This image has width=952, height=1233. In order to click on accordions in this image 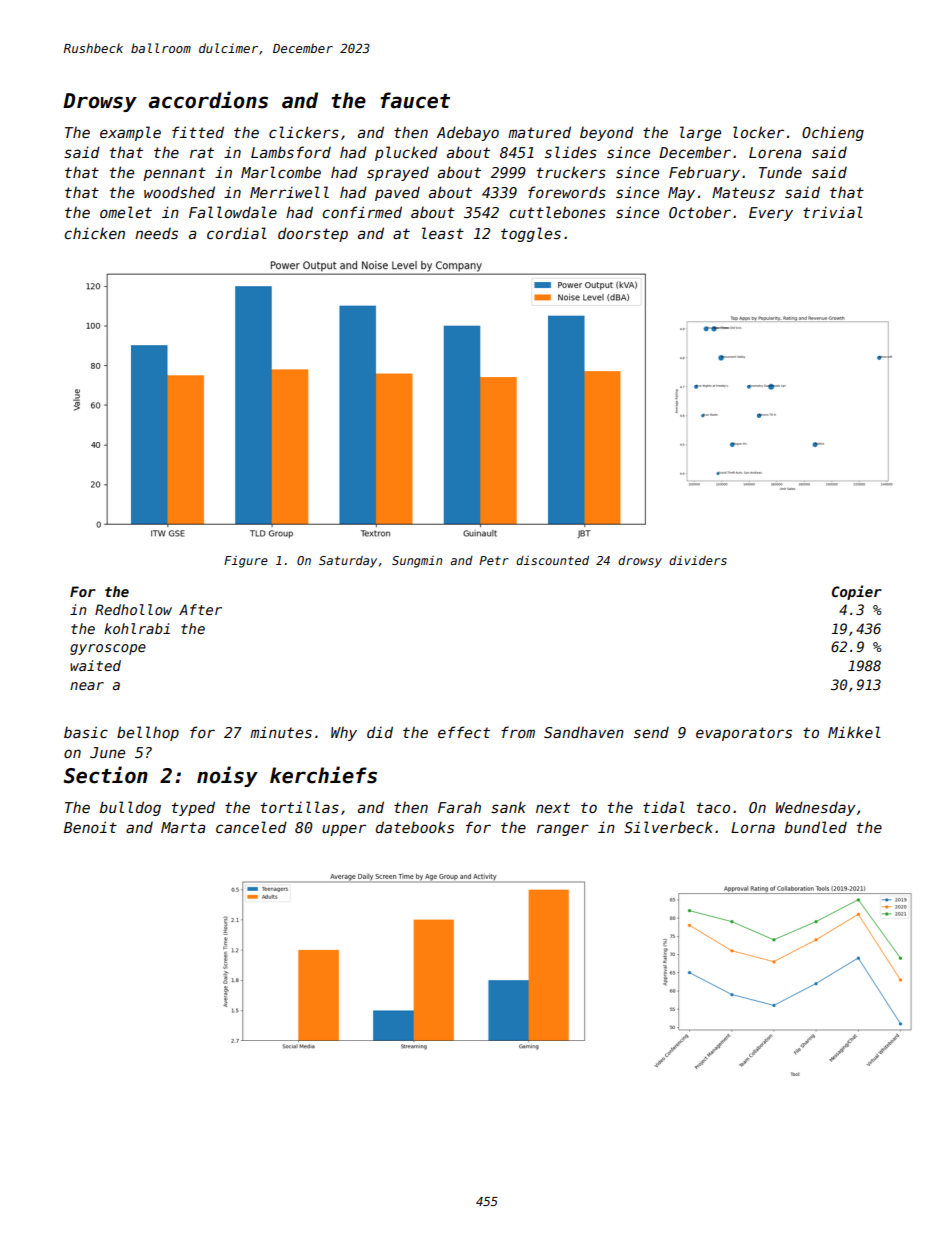, I will do `click(208, 100)`.
